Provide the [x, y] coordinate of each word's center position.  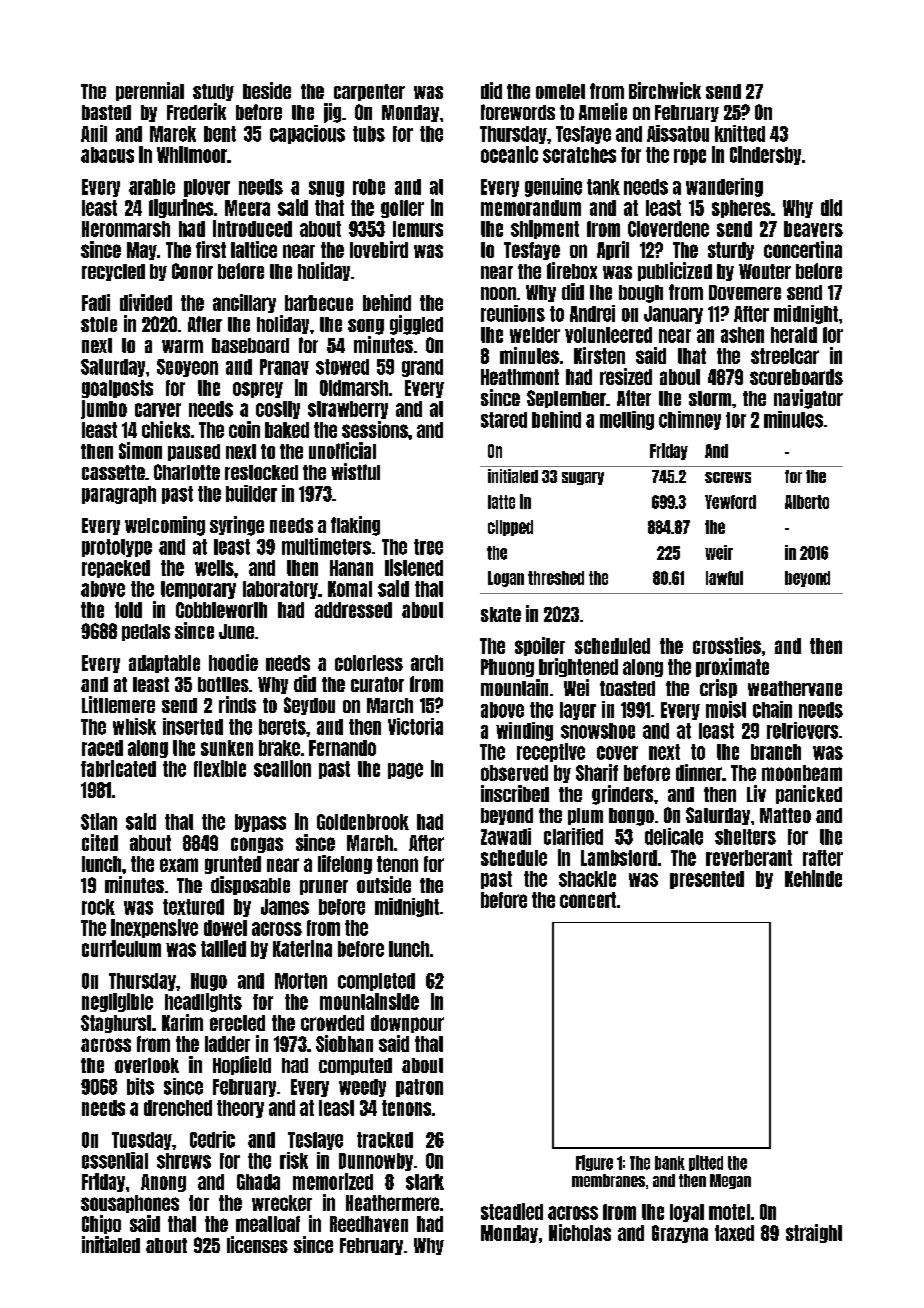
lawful [724, 578]
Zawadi [506, 836]
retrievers [802, 730]
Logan [506, 579]
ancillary [244, 303]
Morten [301, 981]
